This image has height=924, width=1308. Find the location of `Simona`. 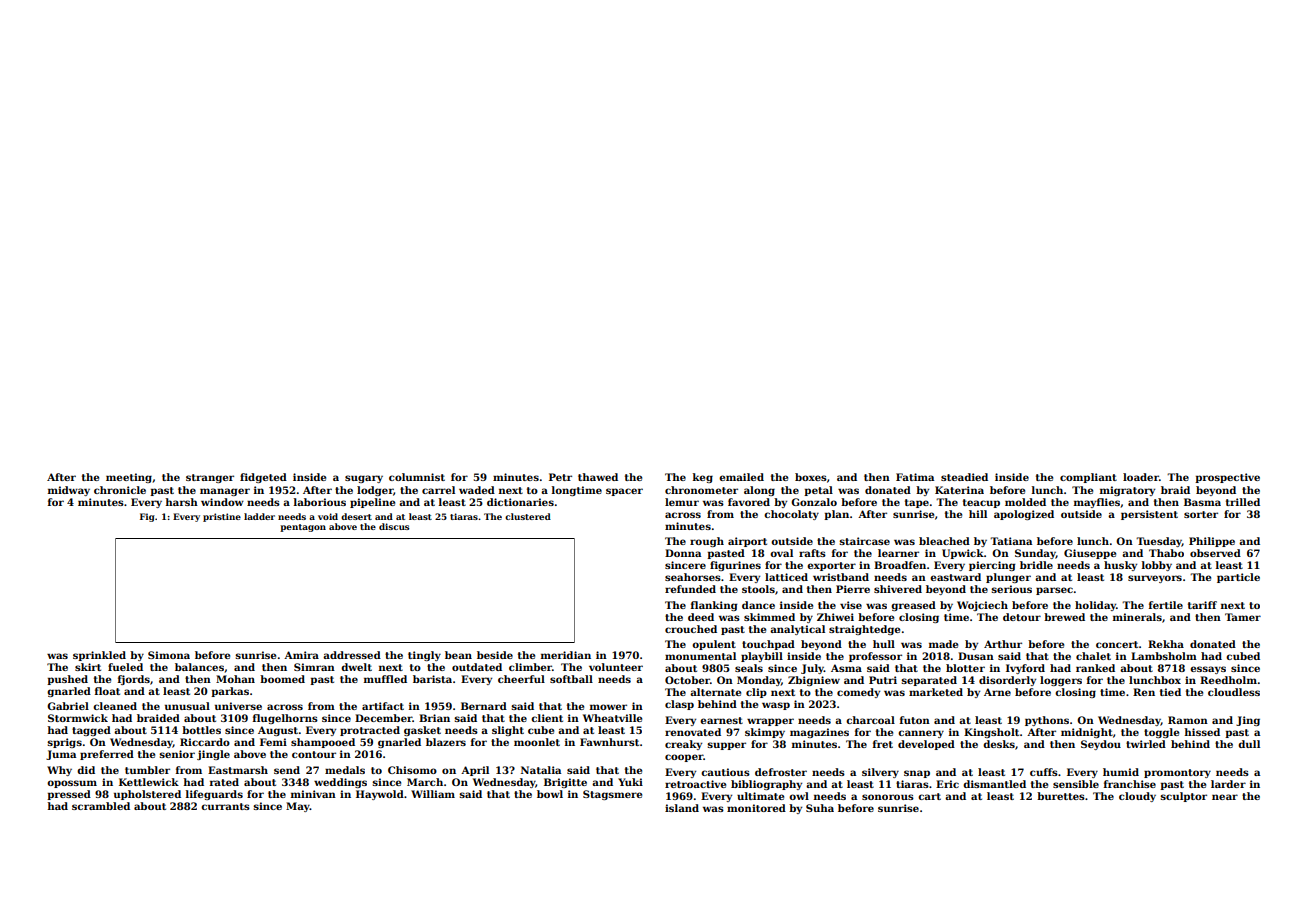

Simona is located at coordinates (169, 655).
